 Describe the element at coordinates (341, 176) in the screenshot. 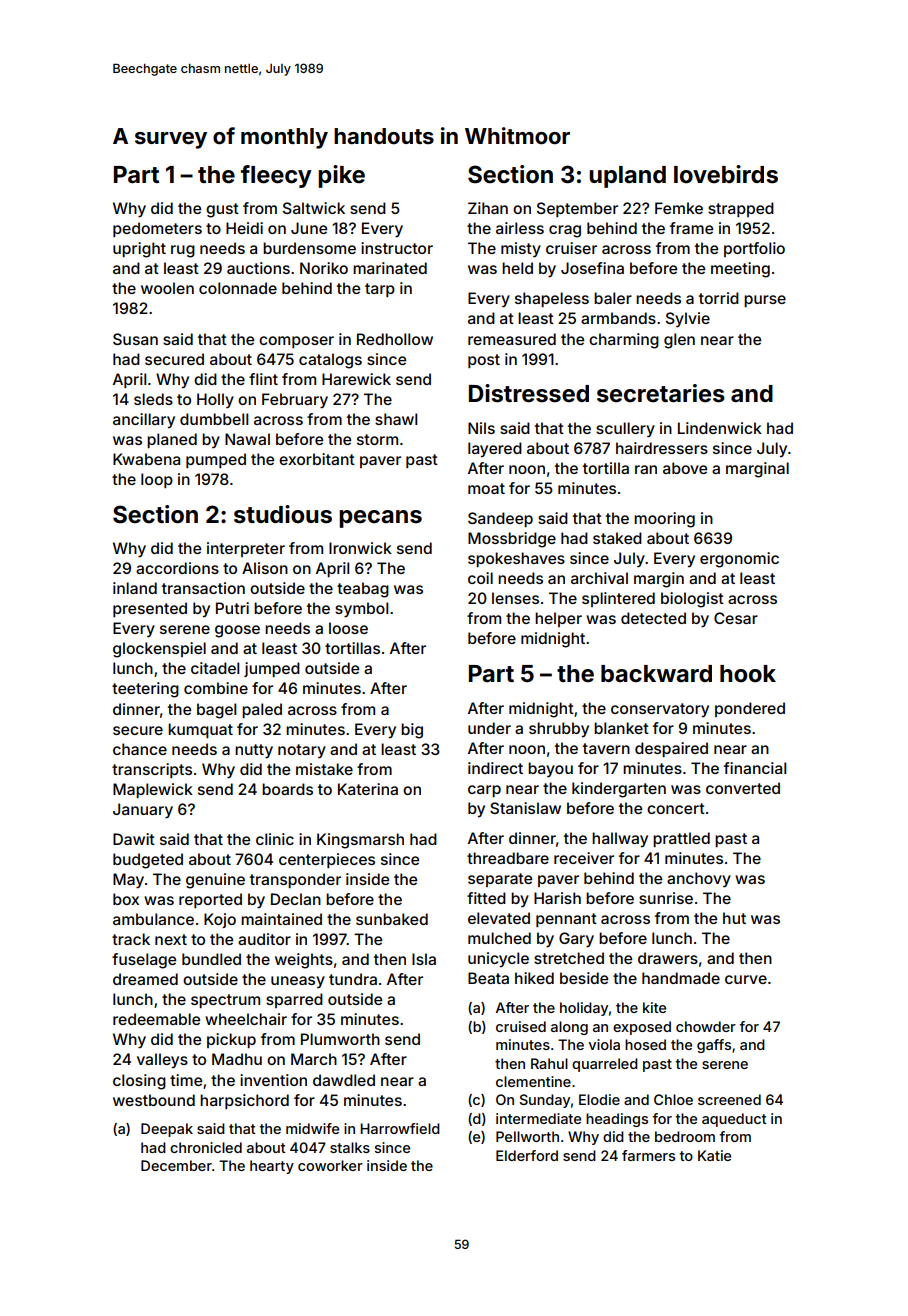

I see `pike` at that location.
